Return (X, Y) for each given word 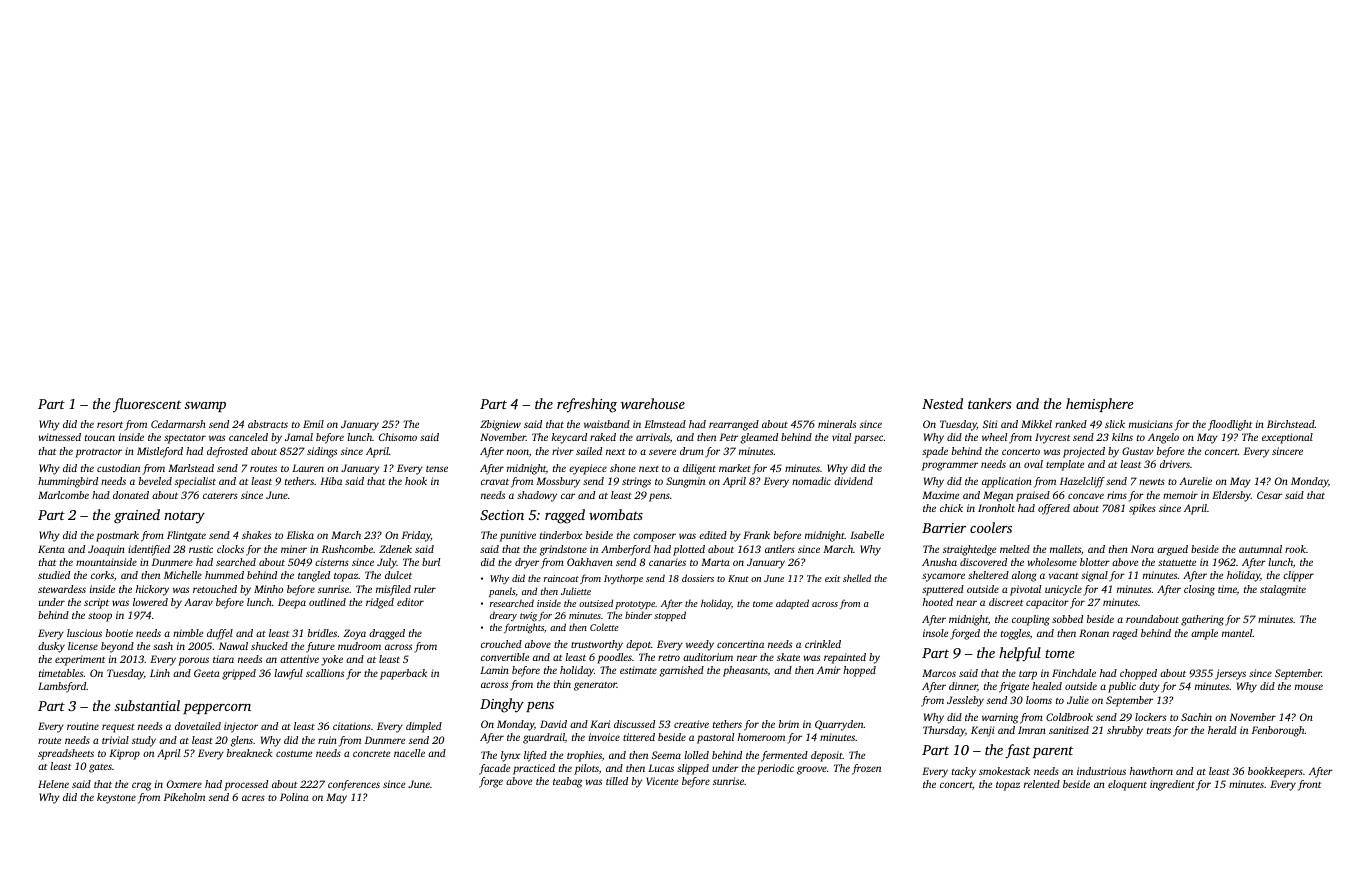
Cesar (1269, 495)
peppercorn (217, 709)
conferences (354, 785)
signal (1094, 576)
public (1122, 687)
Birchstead (1291, 424)
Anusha (939, 562)
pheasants (745, 671)
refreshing (587, 405)
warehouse (653, 403)
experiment (80, 660)
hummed (224, 575)
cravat (495, 482)
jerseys (1230, 674)
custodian (118, 468)
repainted (845, 658)
